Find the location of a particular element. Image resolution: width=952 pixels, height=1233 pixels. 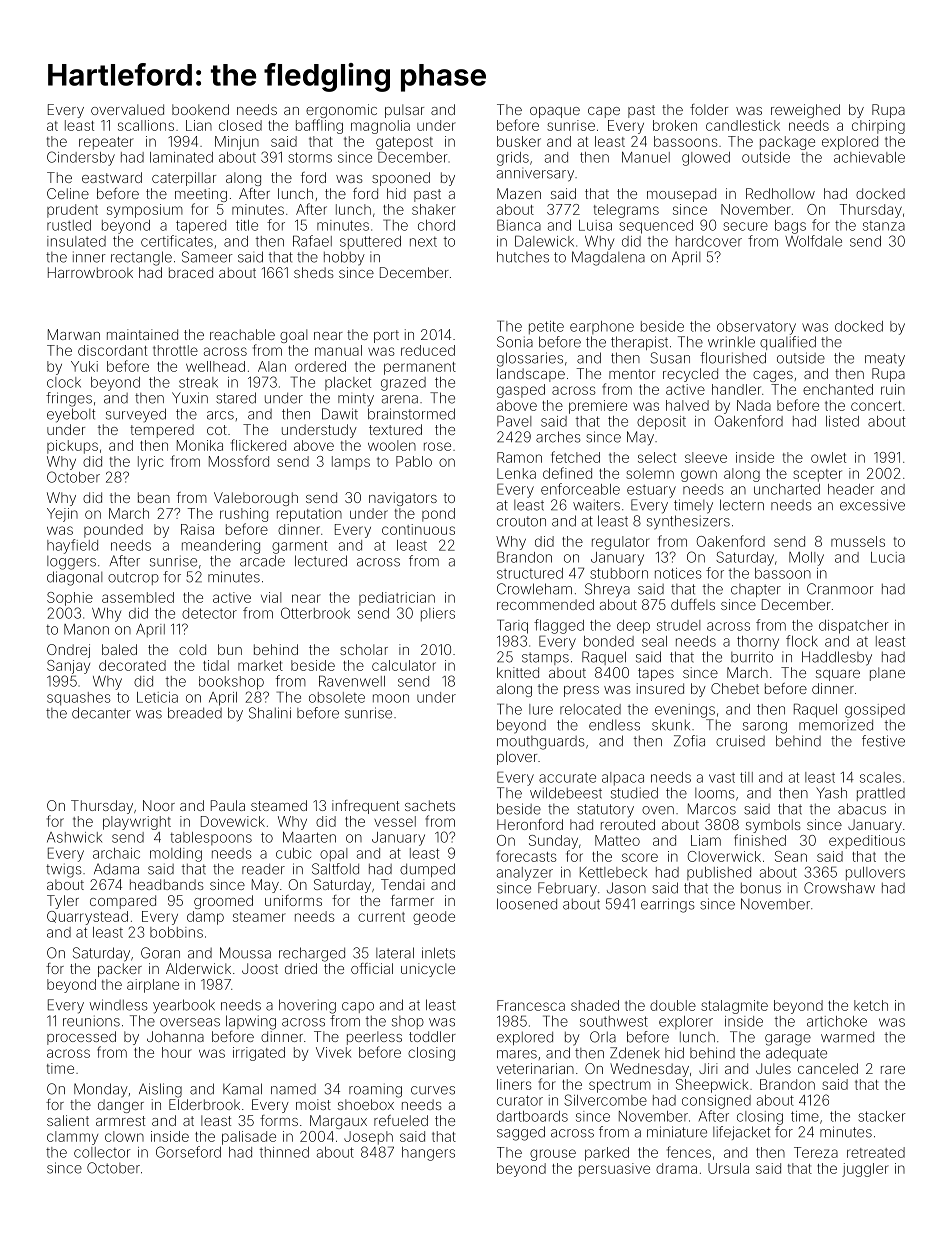

Marcos is located at coordinates (712, 809).
